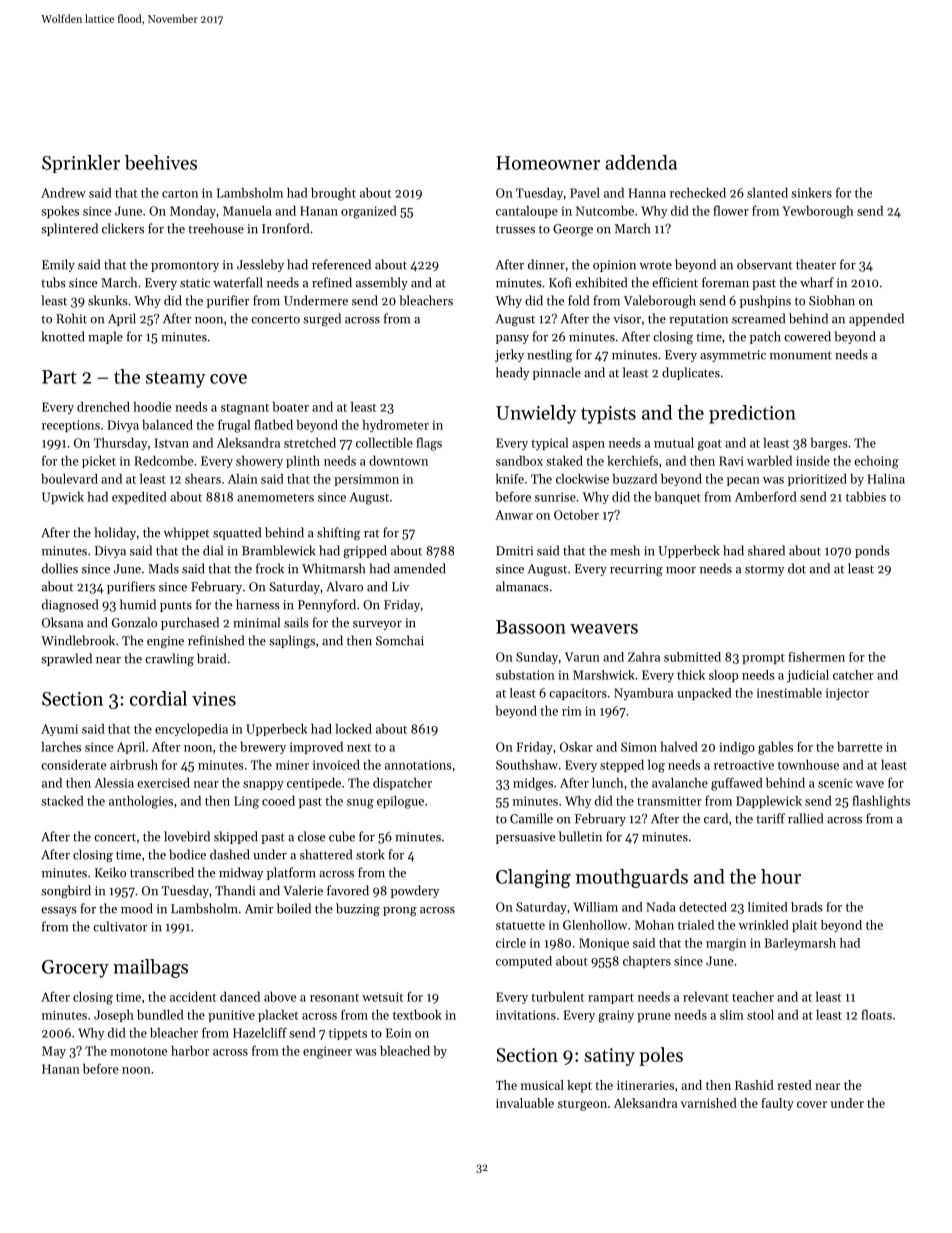 Image resolution: width=952 pixels, height=1233 pixels. Describe the element at coordinates (161, 162) in the document. I see `beehives` at that location.
